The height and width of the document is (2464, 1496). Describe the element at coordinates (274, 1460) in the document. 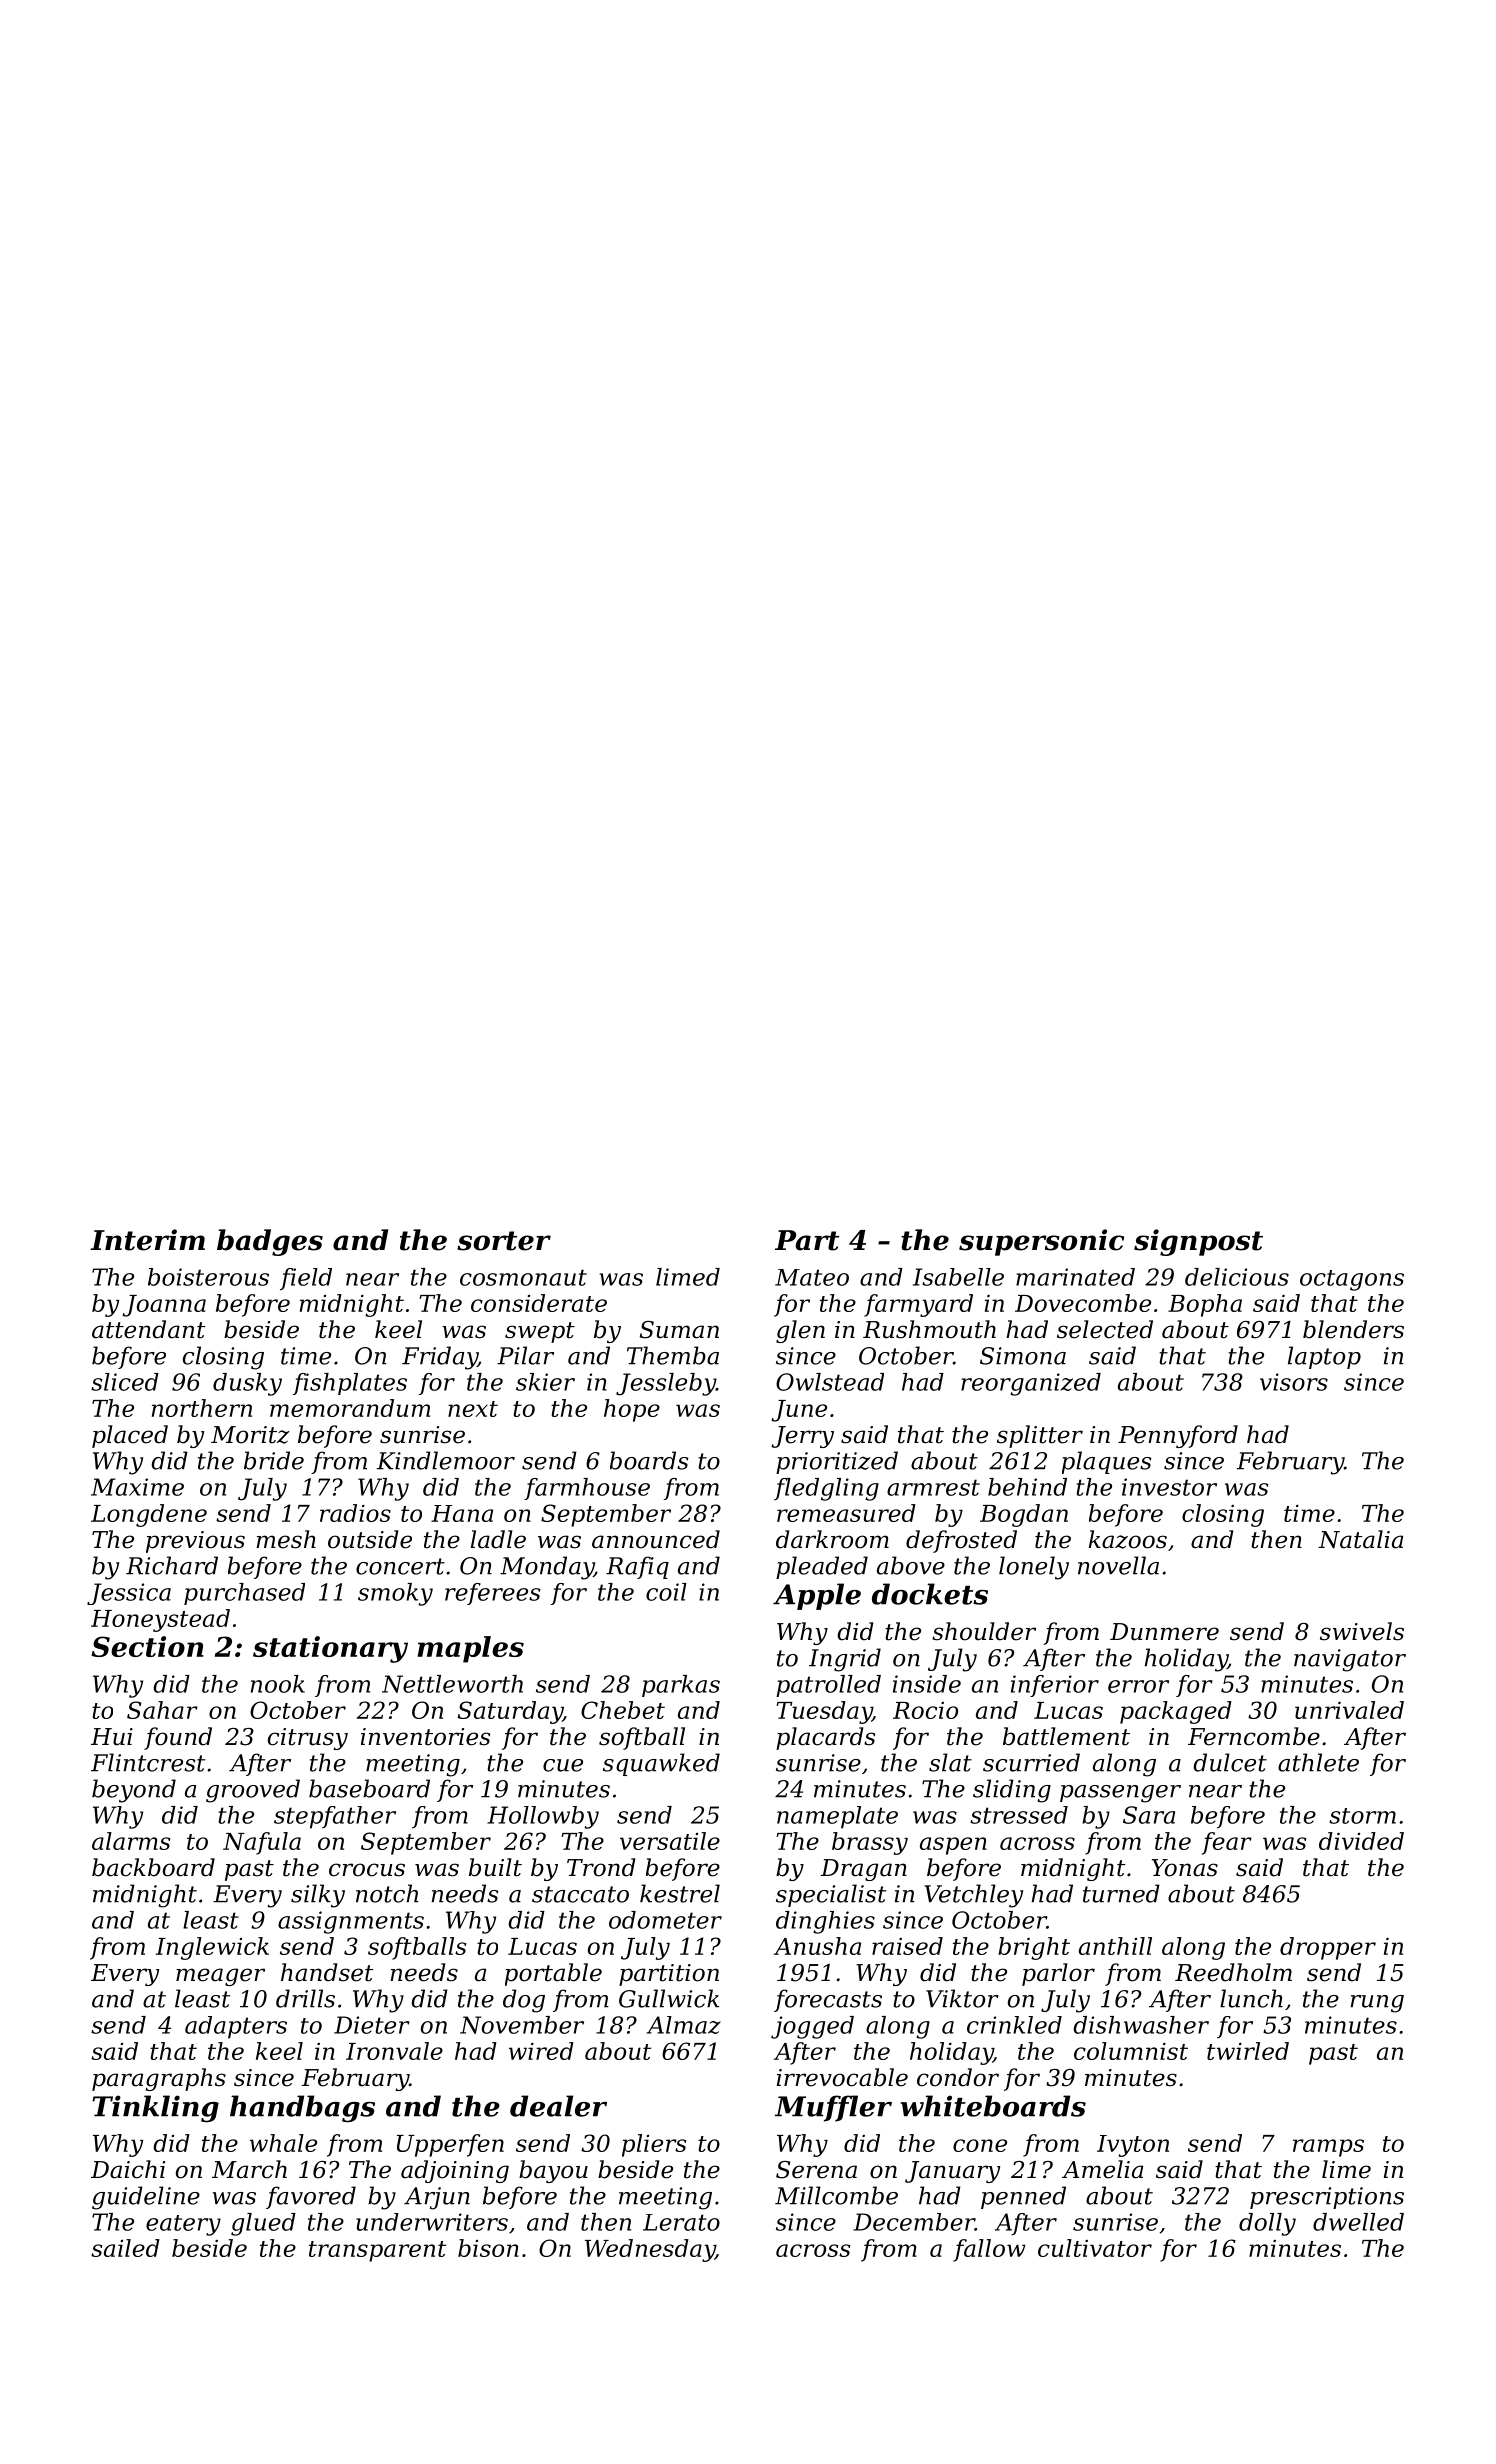

I see `bride` at that location.
